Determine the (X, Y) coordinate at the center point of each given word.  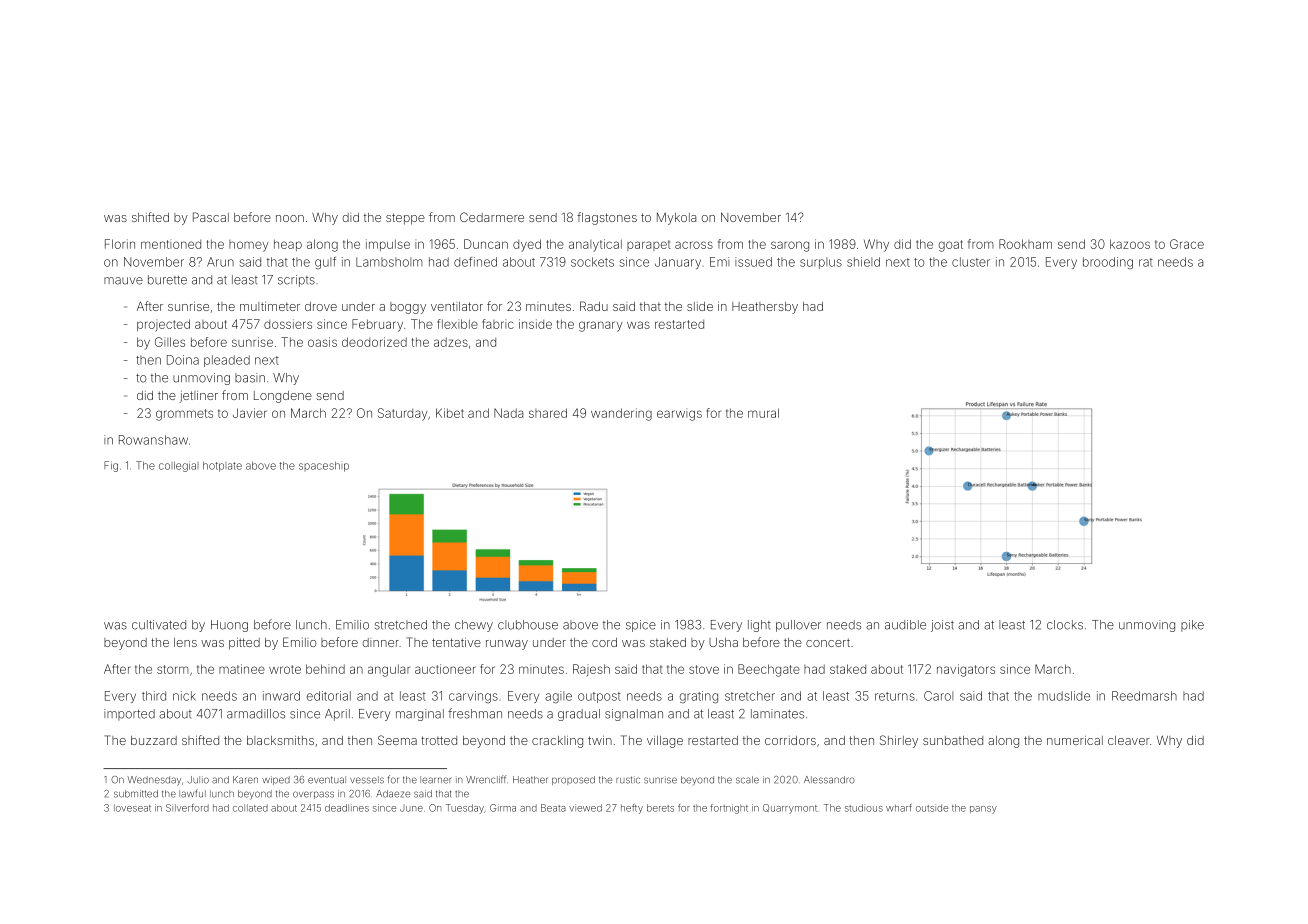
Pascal (211, 217)
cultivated (159, 625)
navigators (966, 670)
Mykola (676, 219)
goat (951, 246)
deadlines (347, 808)
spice (641, 626)
